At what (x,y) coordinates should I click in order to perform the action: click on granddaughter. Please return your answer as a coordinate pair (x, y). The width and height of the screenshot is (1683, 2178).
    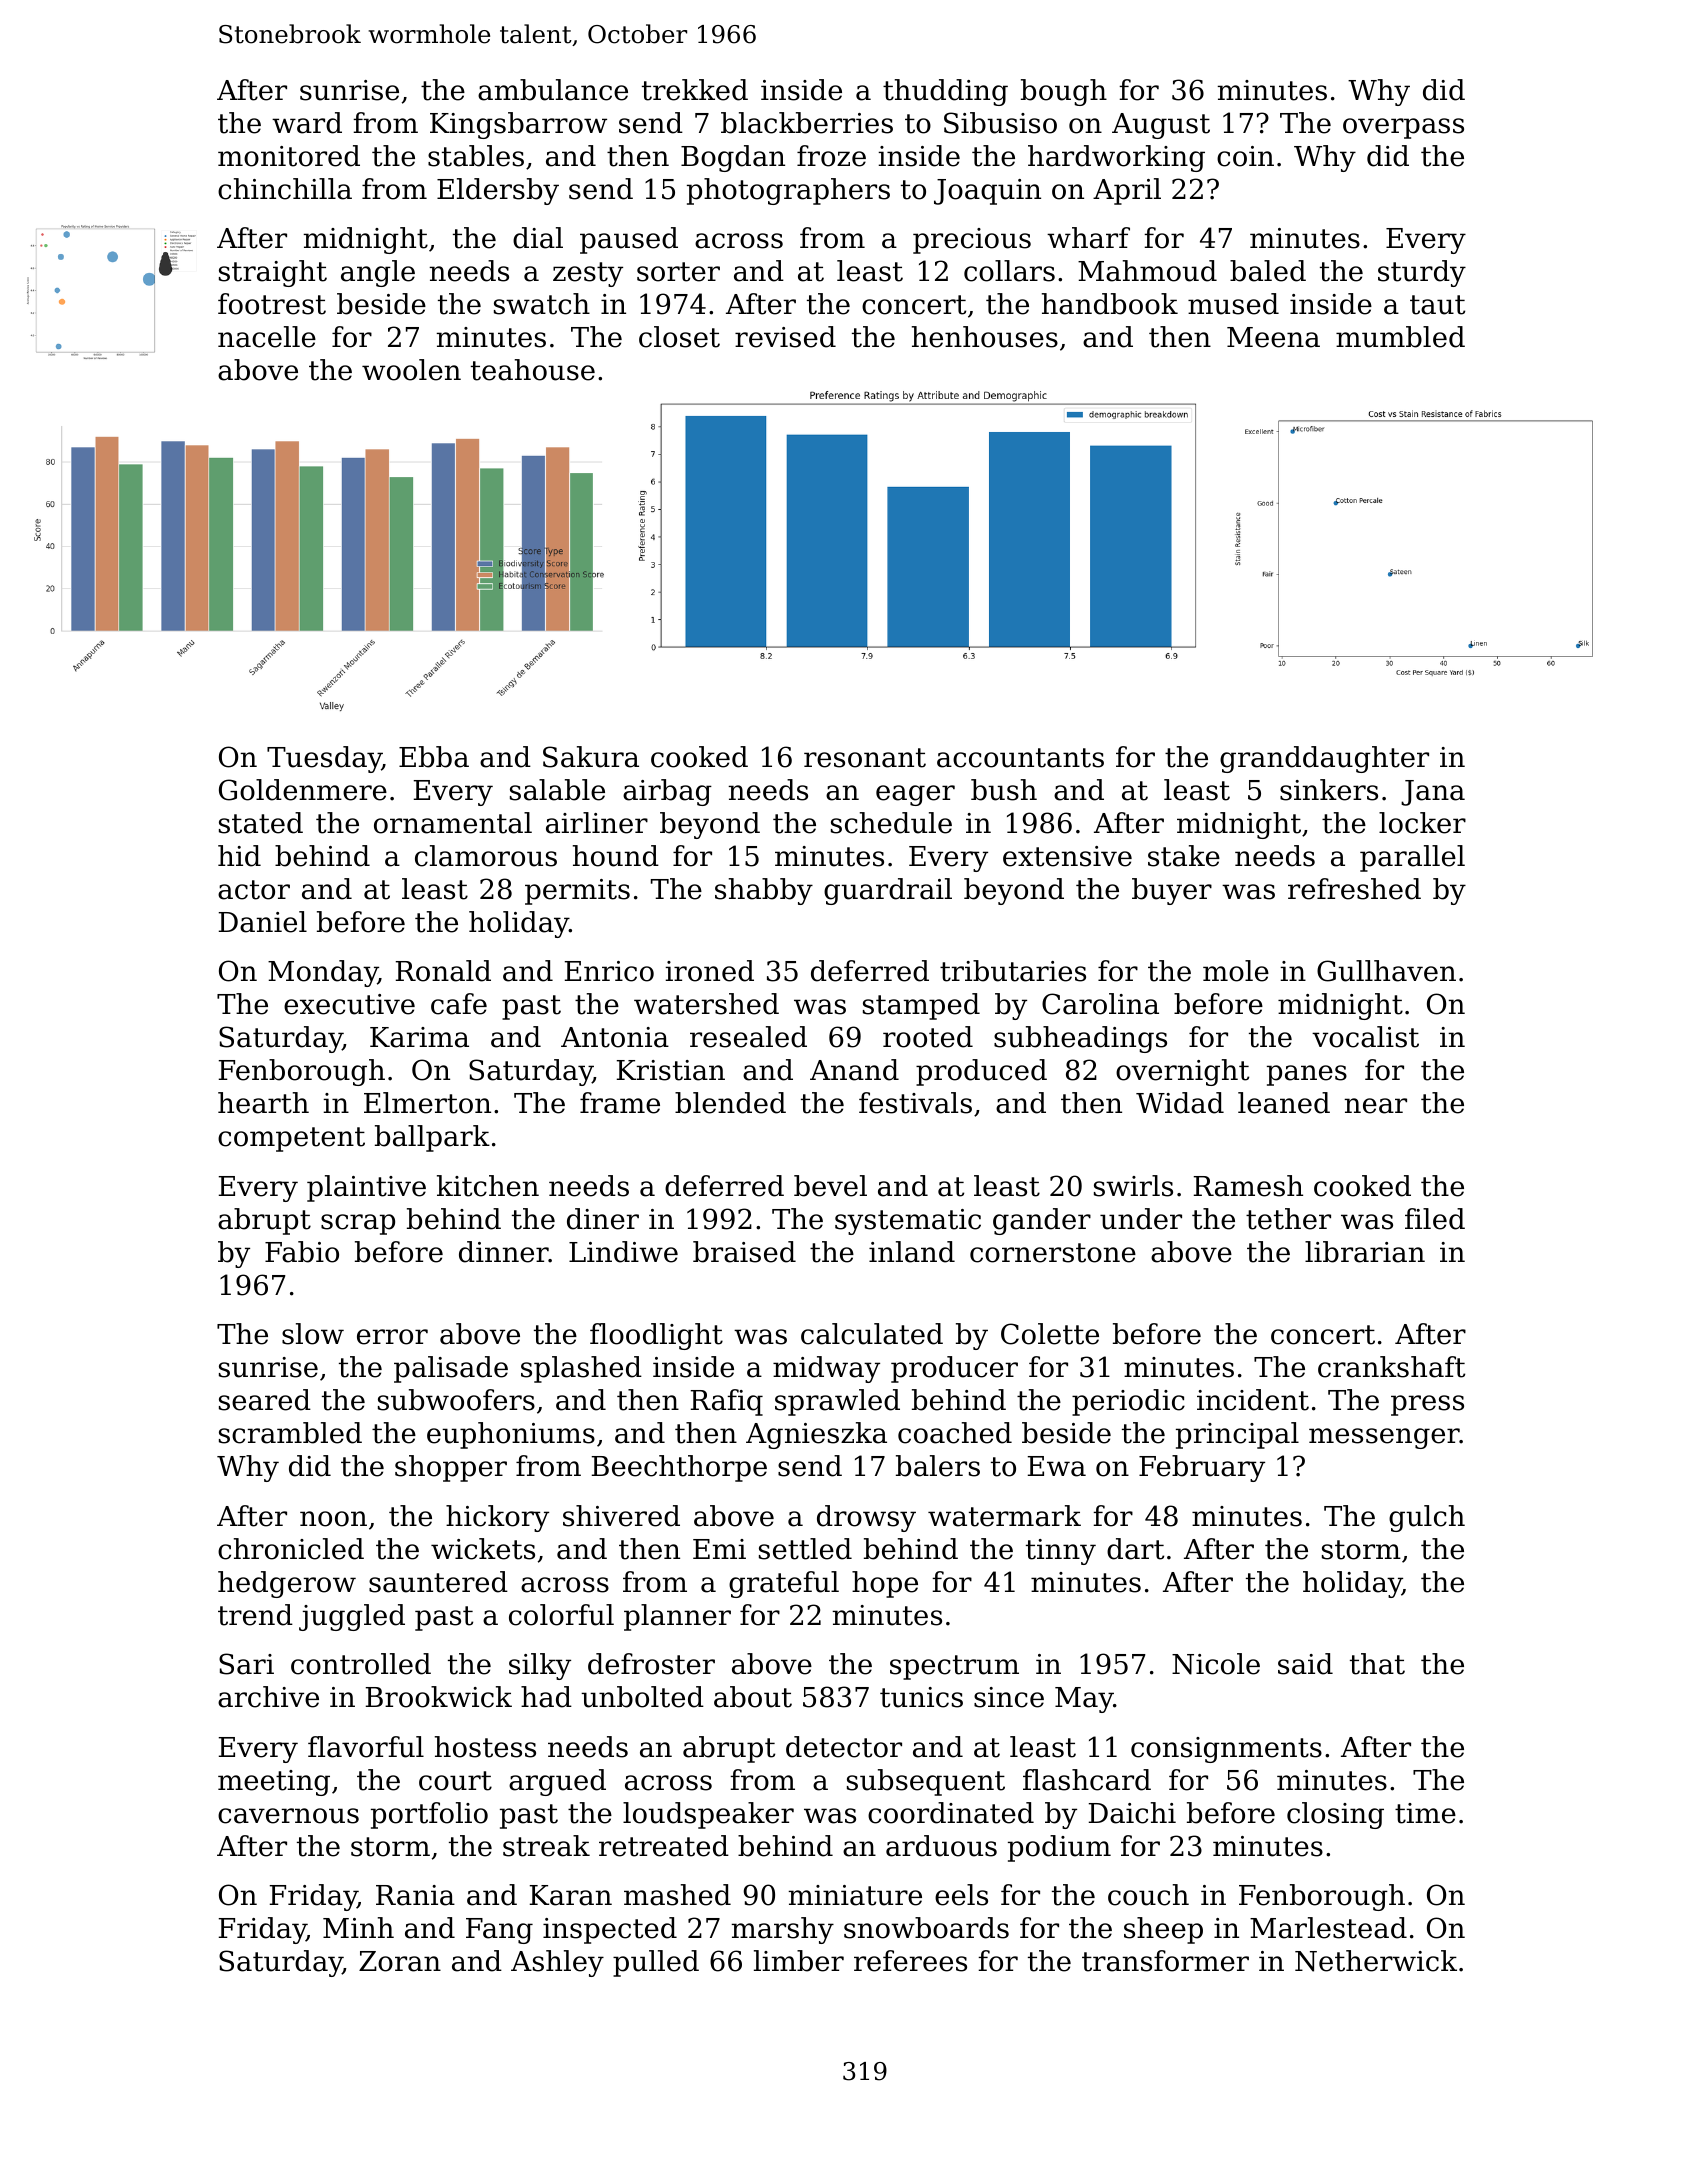
    Looking at the image, I should click on (1324, 759).
